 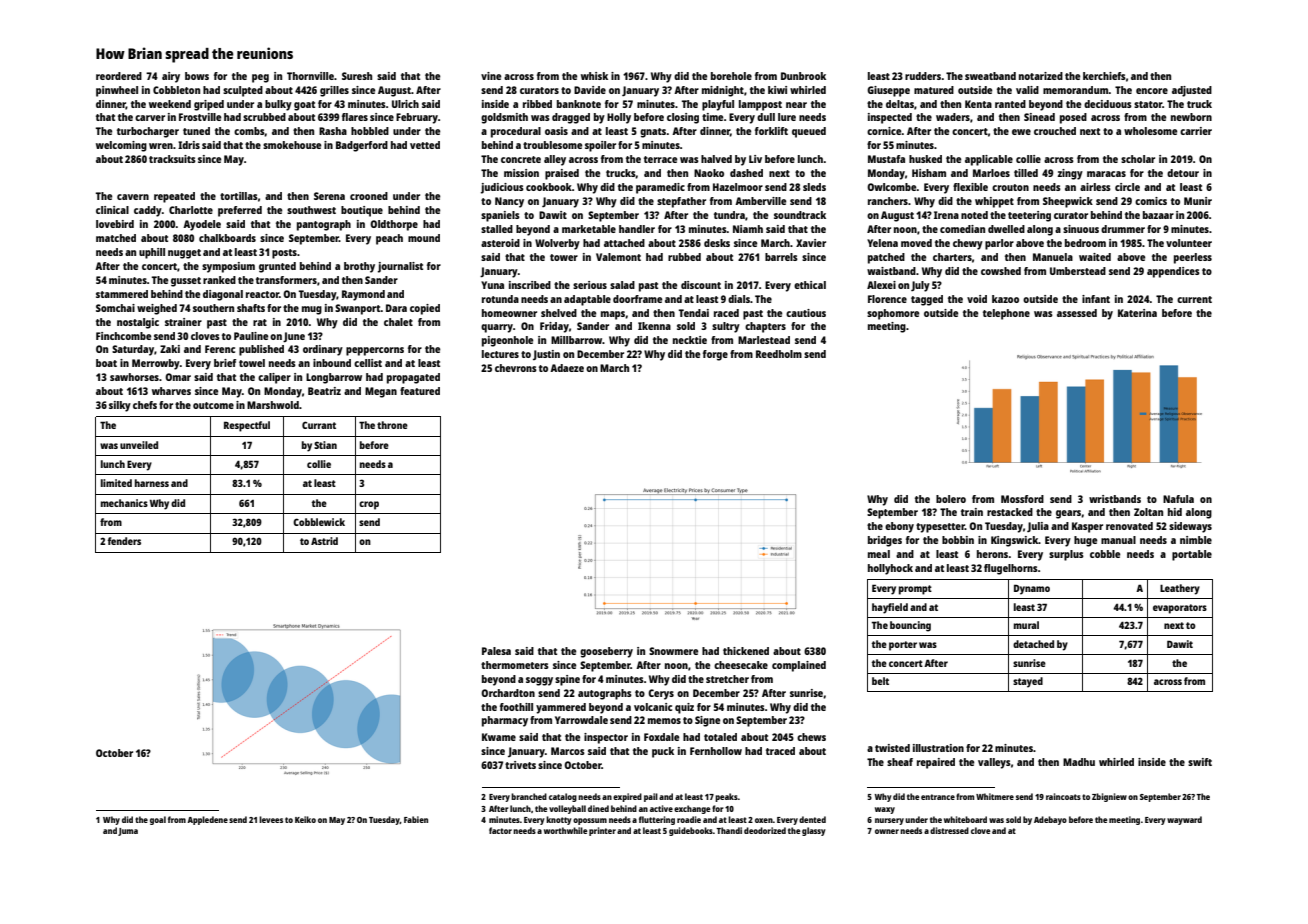 What do you see at coordinates (1198, 201) in the screenshot?
I see `Munir` at bounding box center [1198, 201].
